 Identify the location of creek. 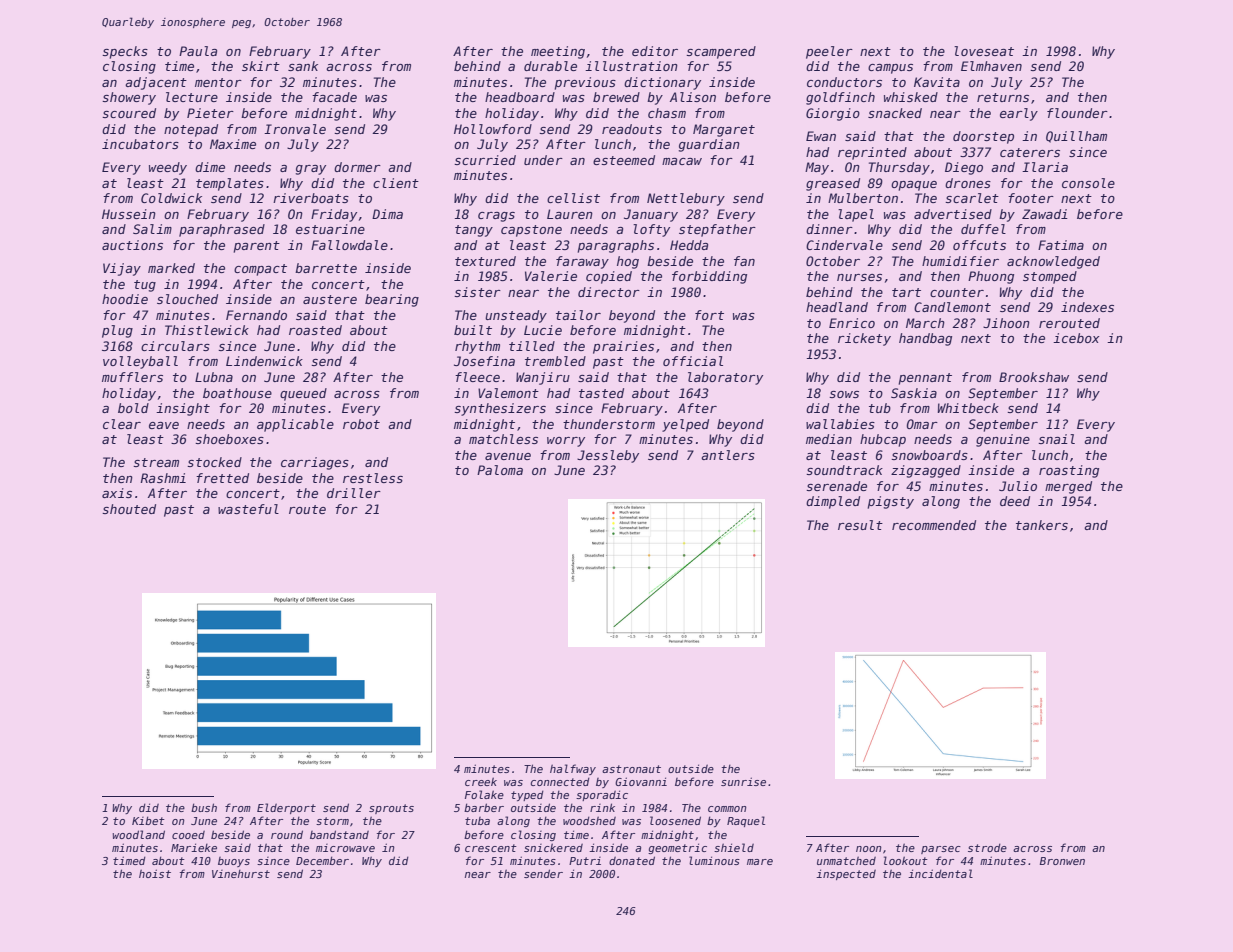
(481, 781).
